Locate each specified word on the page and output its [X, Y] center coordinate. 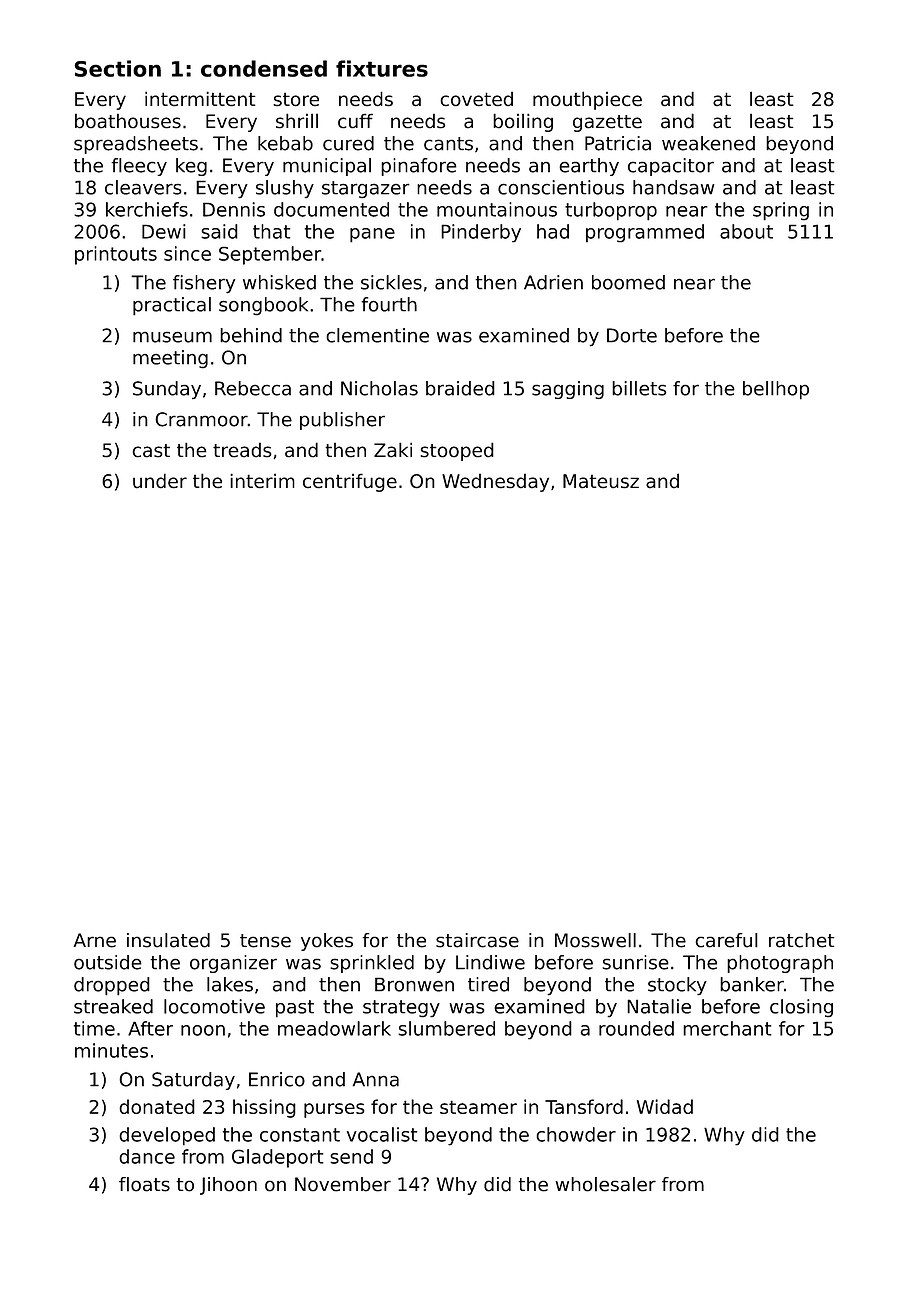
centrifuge [350, 483]
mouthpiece [587, 100]
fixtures [382, 68]
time [94, 1028]
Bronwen [414, 984]
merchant [727, 1028]
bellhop [776, 390]
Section [117, 68]
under [160, 480]
